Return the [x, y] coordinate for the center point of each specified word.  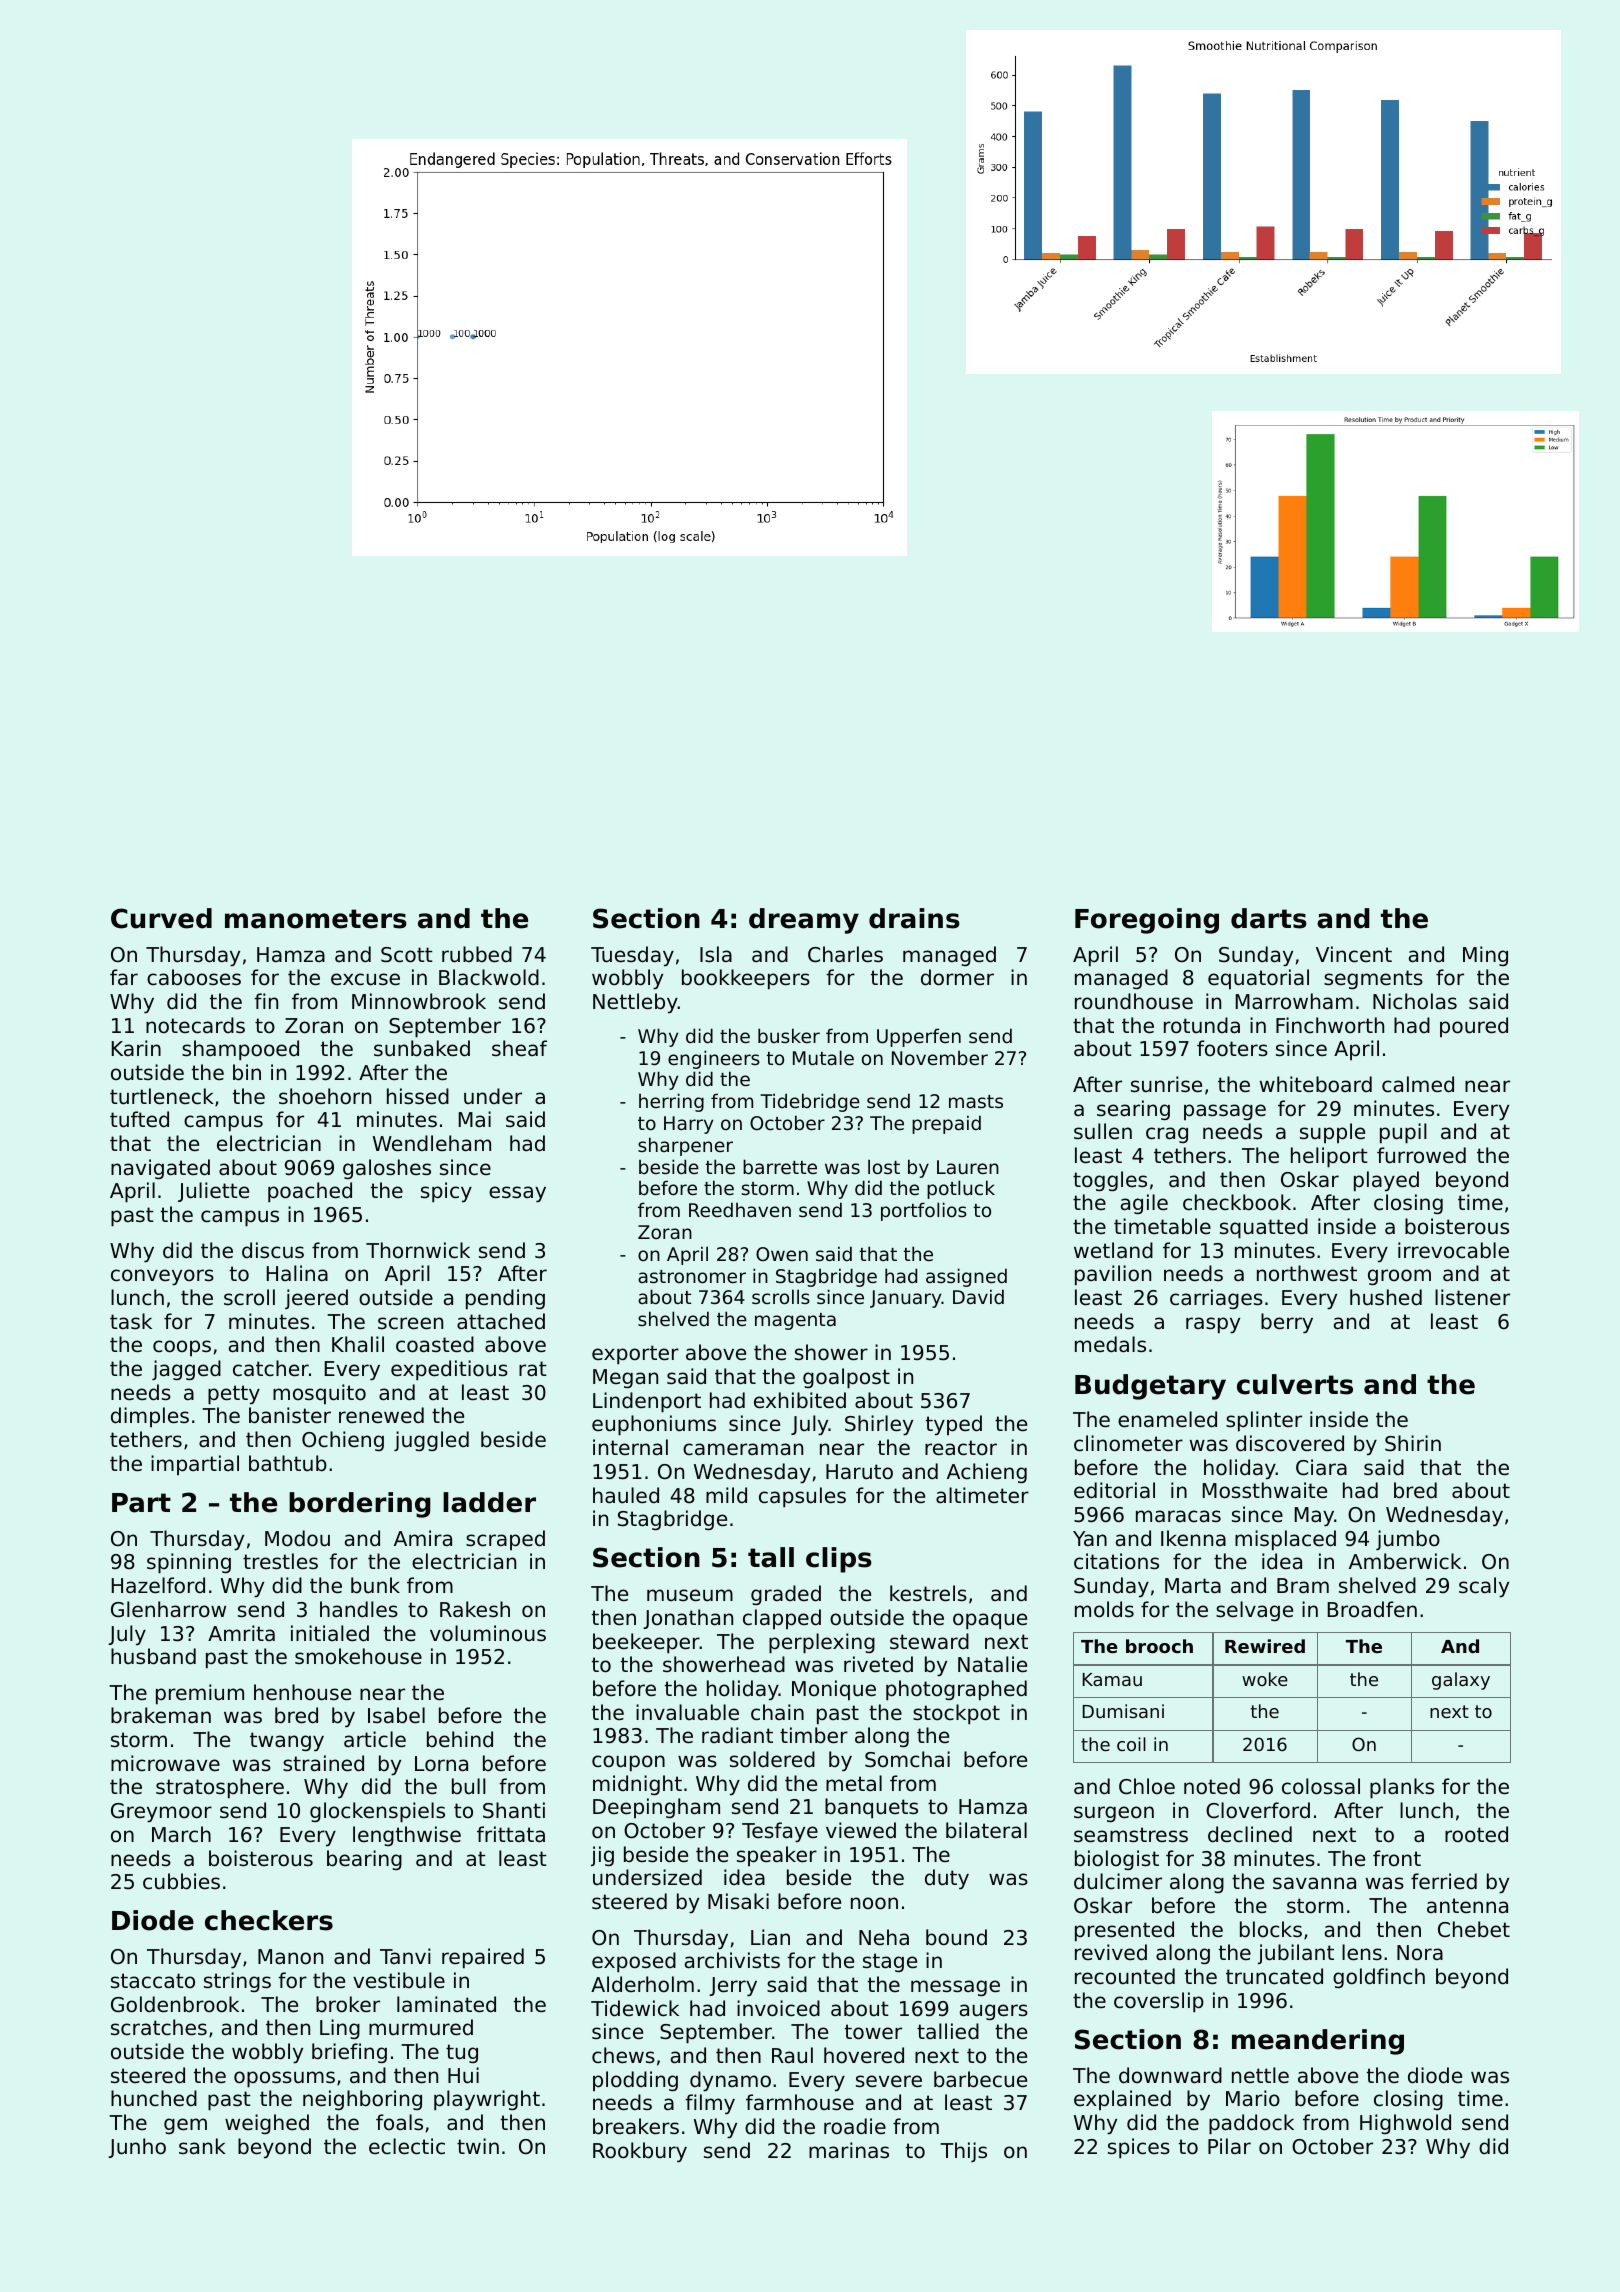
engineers [714, 1059]
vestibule [399, 1980]
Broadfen [1372, 1609]
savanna [1314, 1883]
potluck [961, 1189]
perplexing [822, 1643]
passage [1225, 1112]
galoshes [387, 1169]
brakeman [161, 1715]
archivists [732, 1960]
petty [234, 1395]
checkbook [1237, 1202]
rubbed [477, 954]
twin [478, 2146]
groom [1399, 1277]
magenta [795, 1321]
